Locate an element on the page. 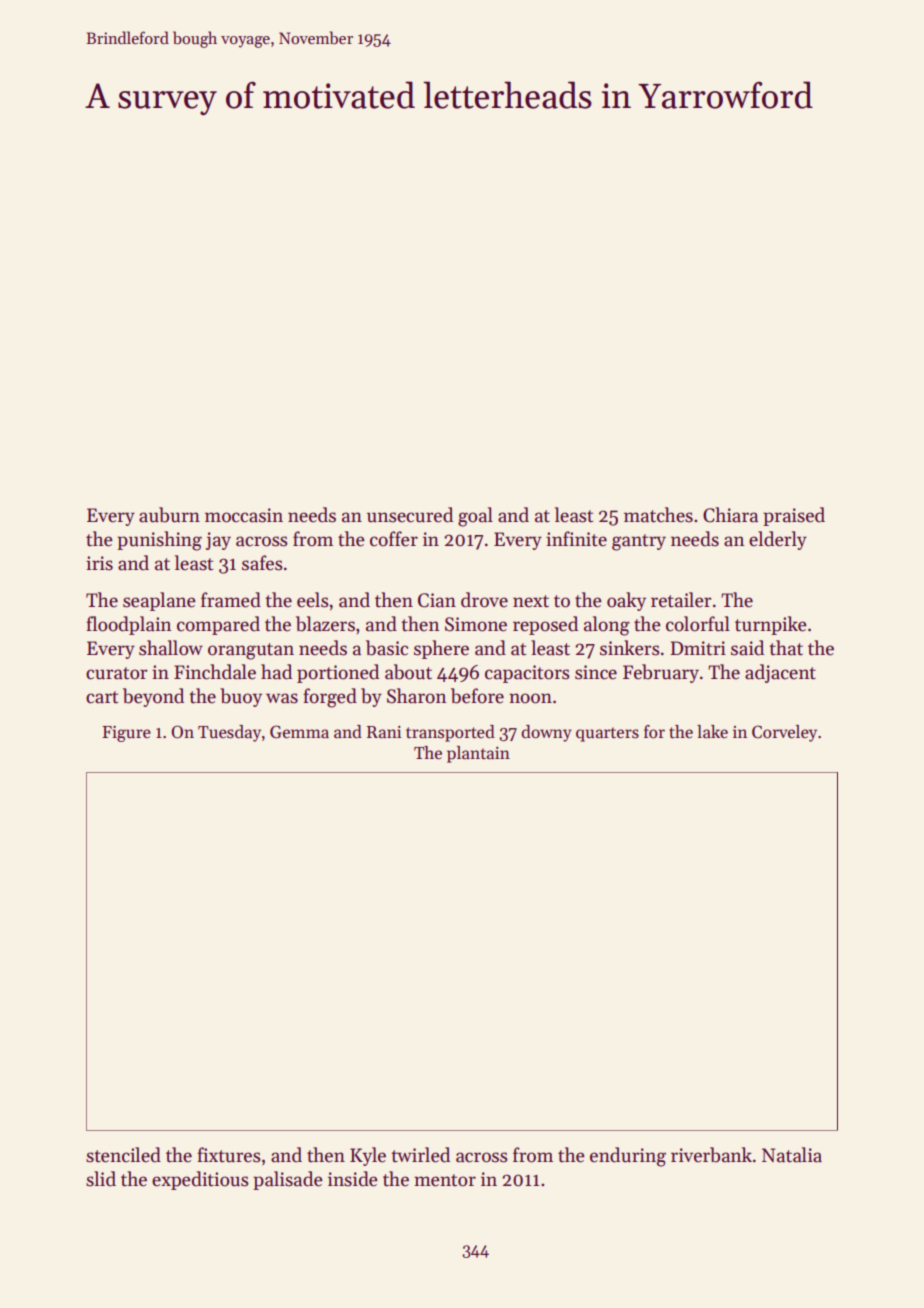 This image has height=1308, width=924. riverbank is located at coordinates (711, 1155).
